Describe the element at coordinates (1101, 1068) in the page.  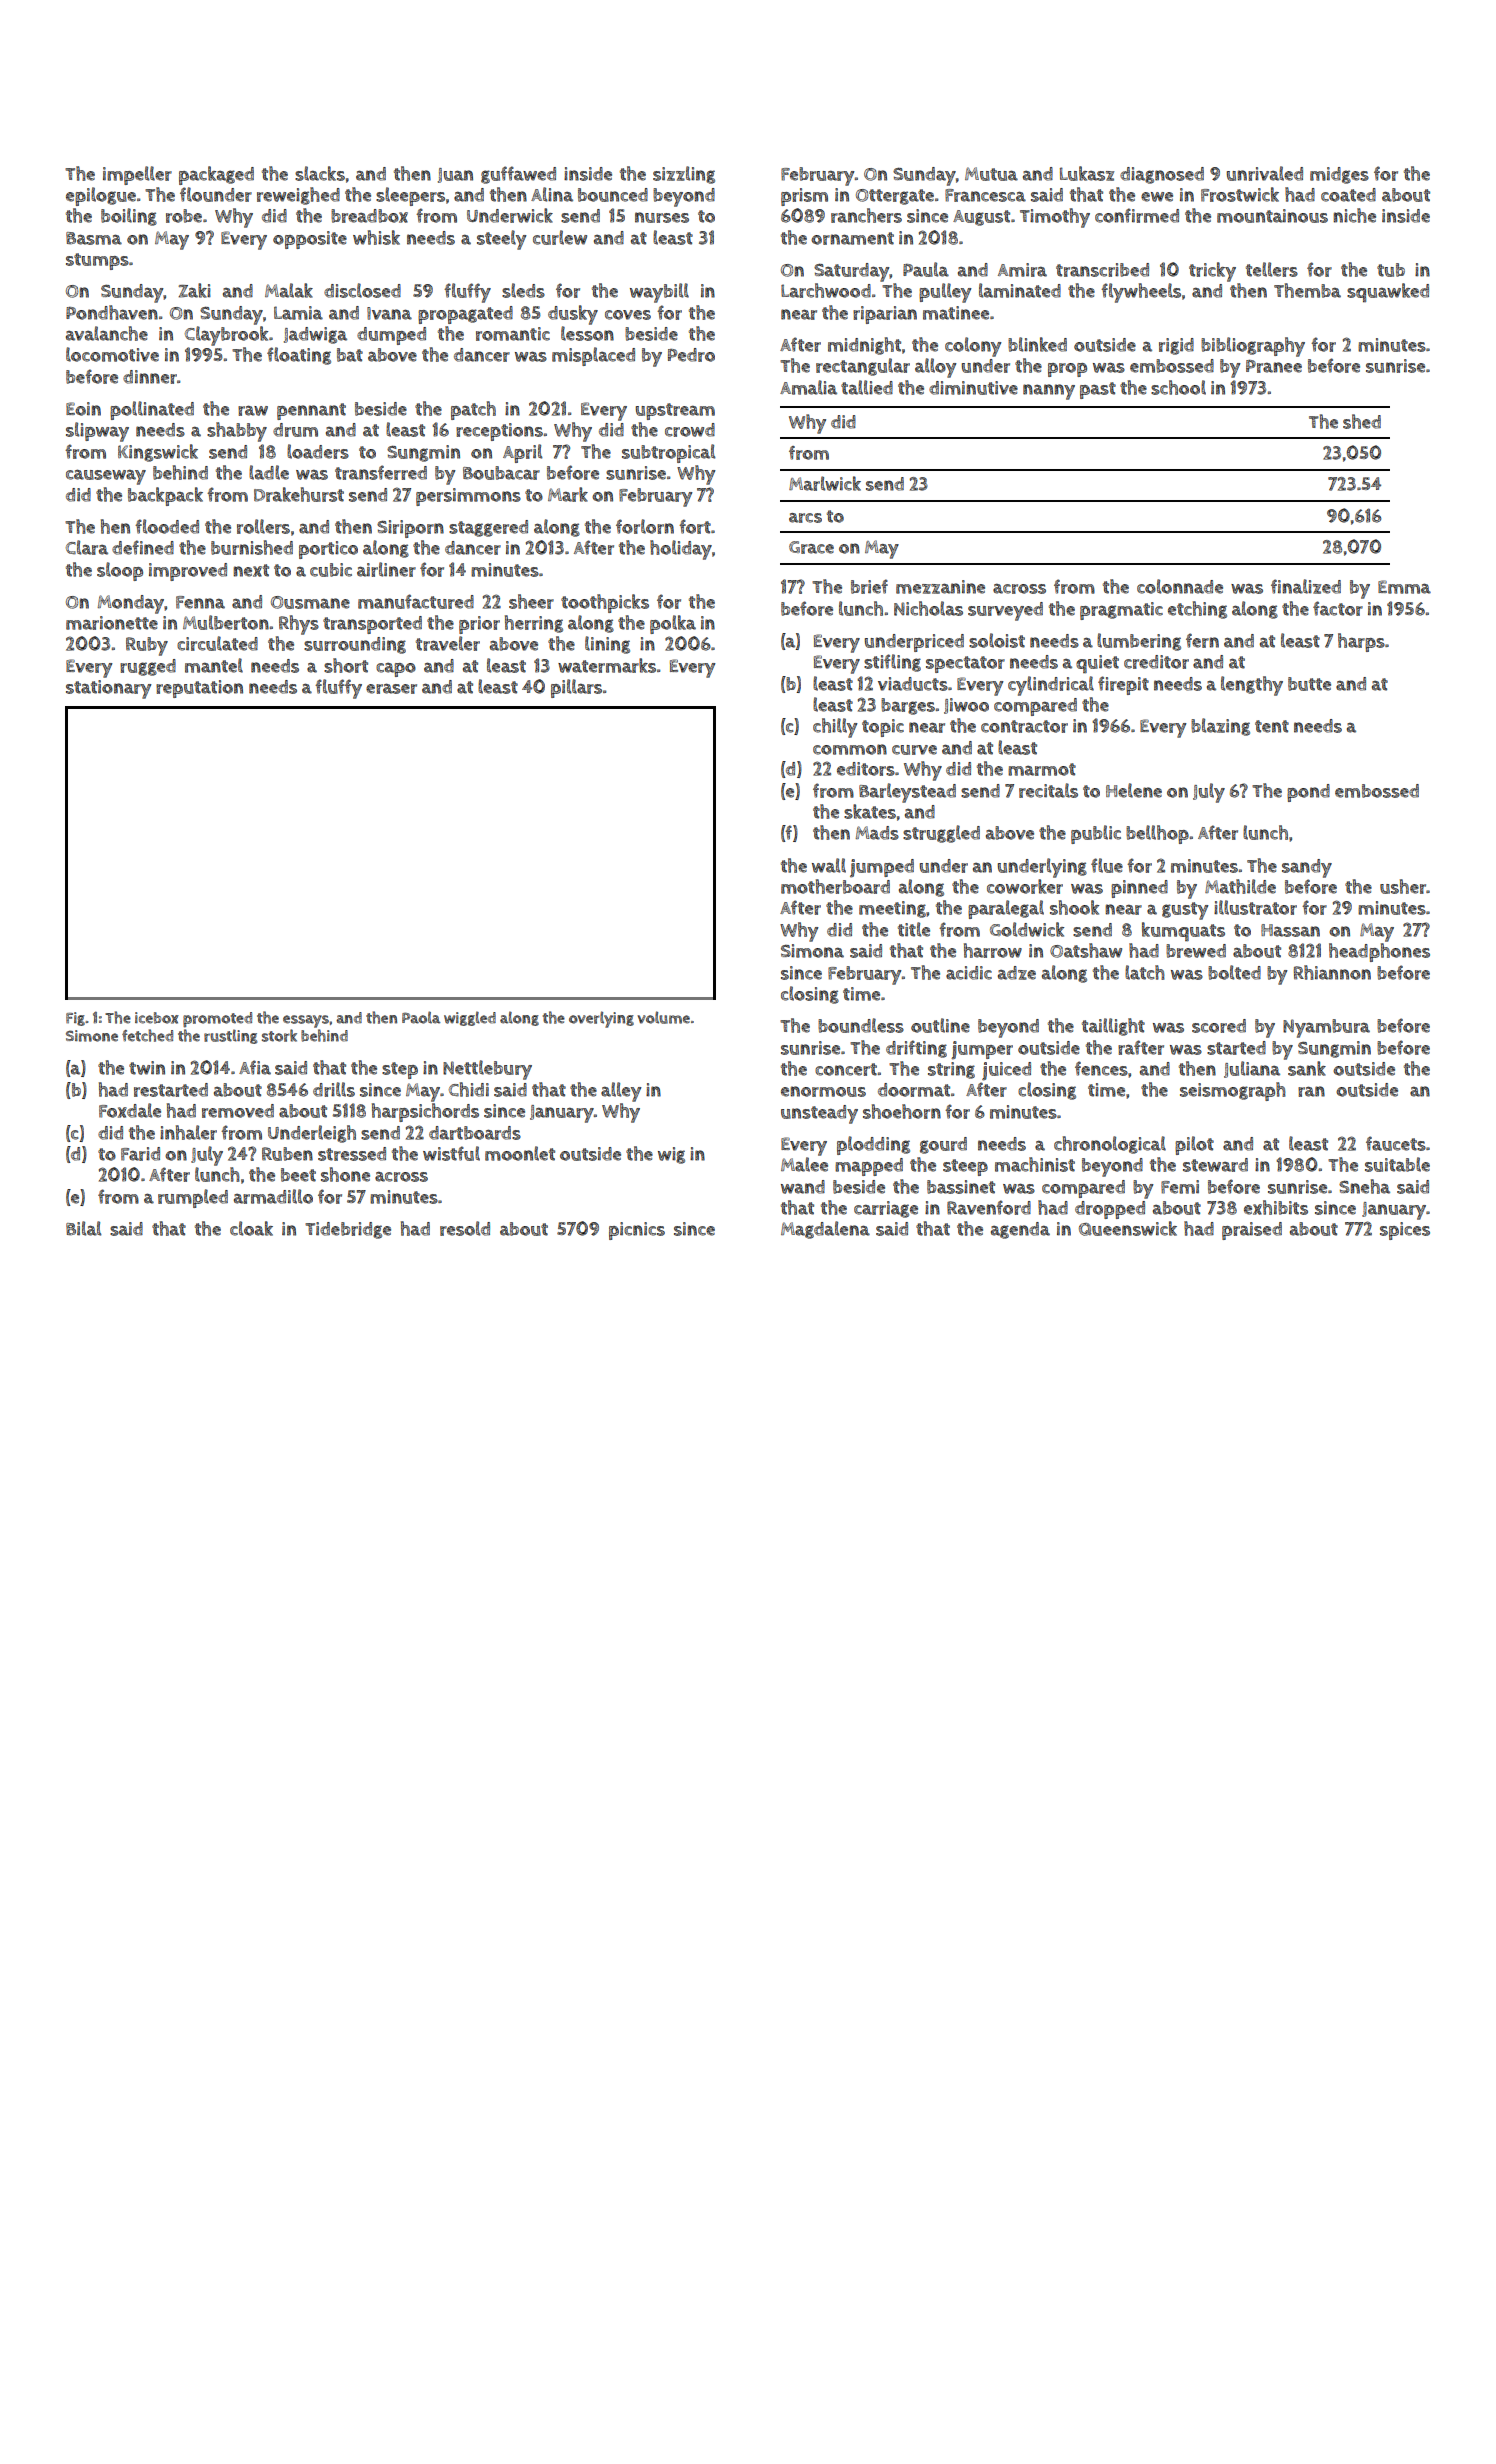
I see `fences` at that location.
